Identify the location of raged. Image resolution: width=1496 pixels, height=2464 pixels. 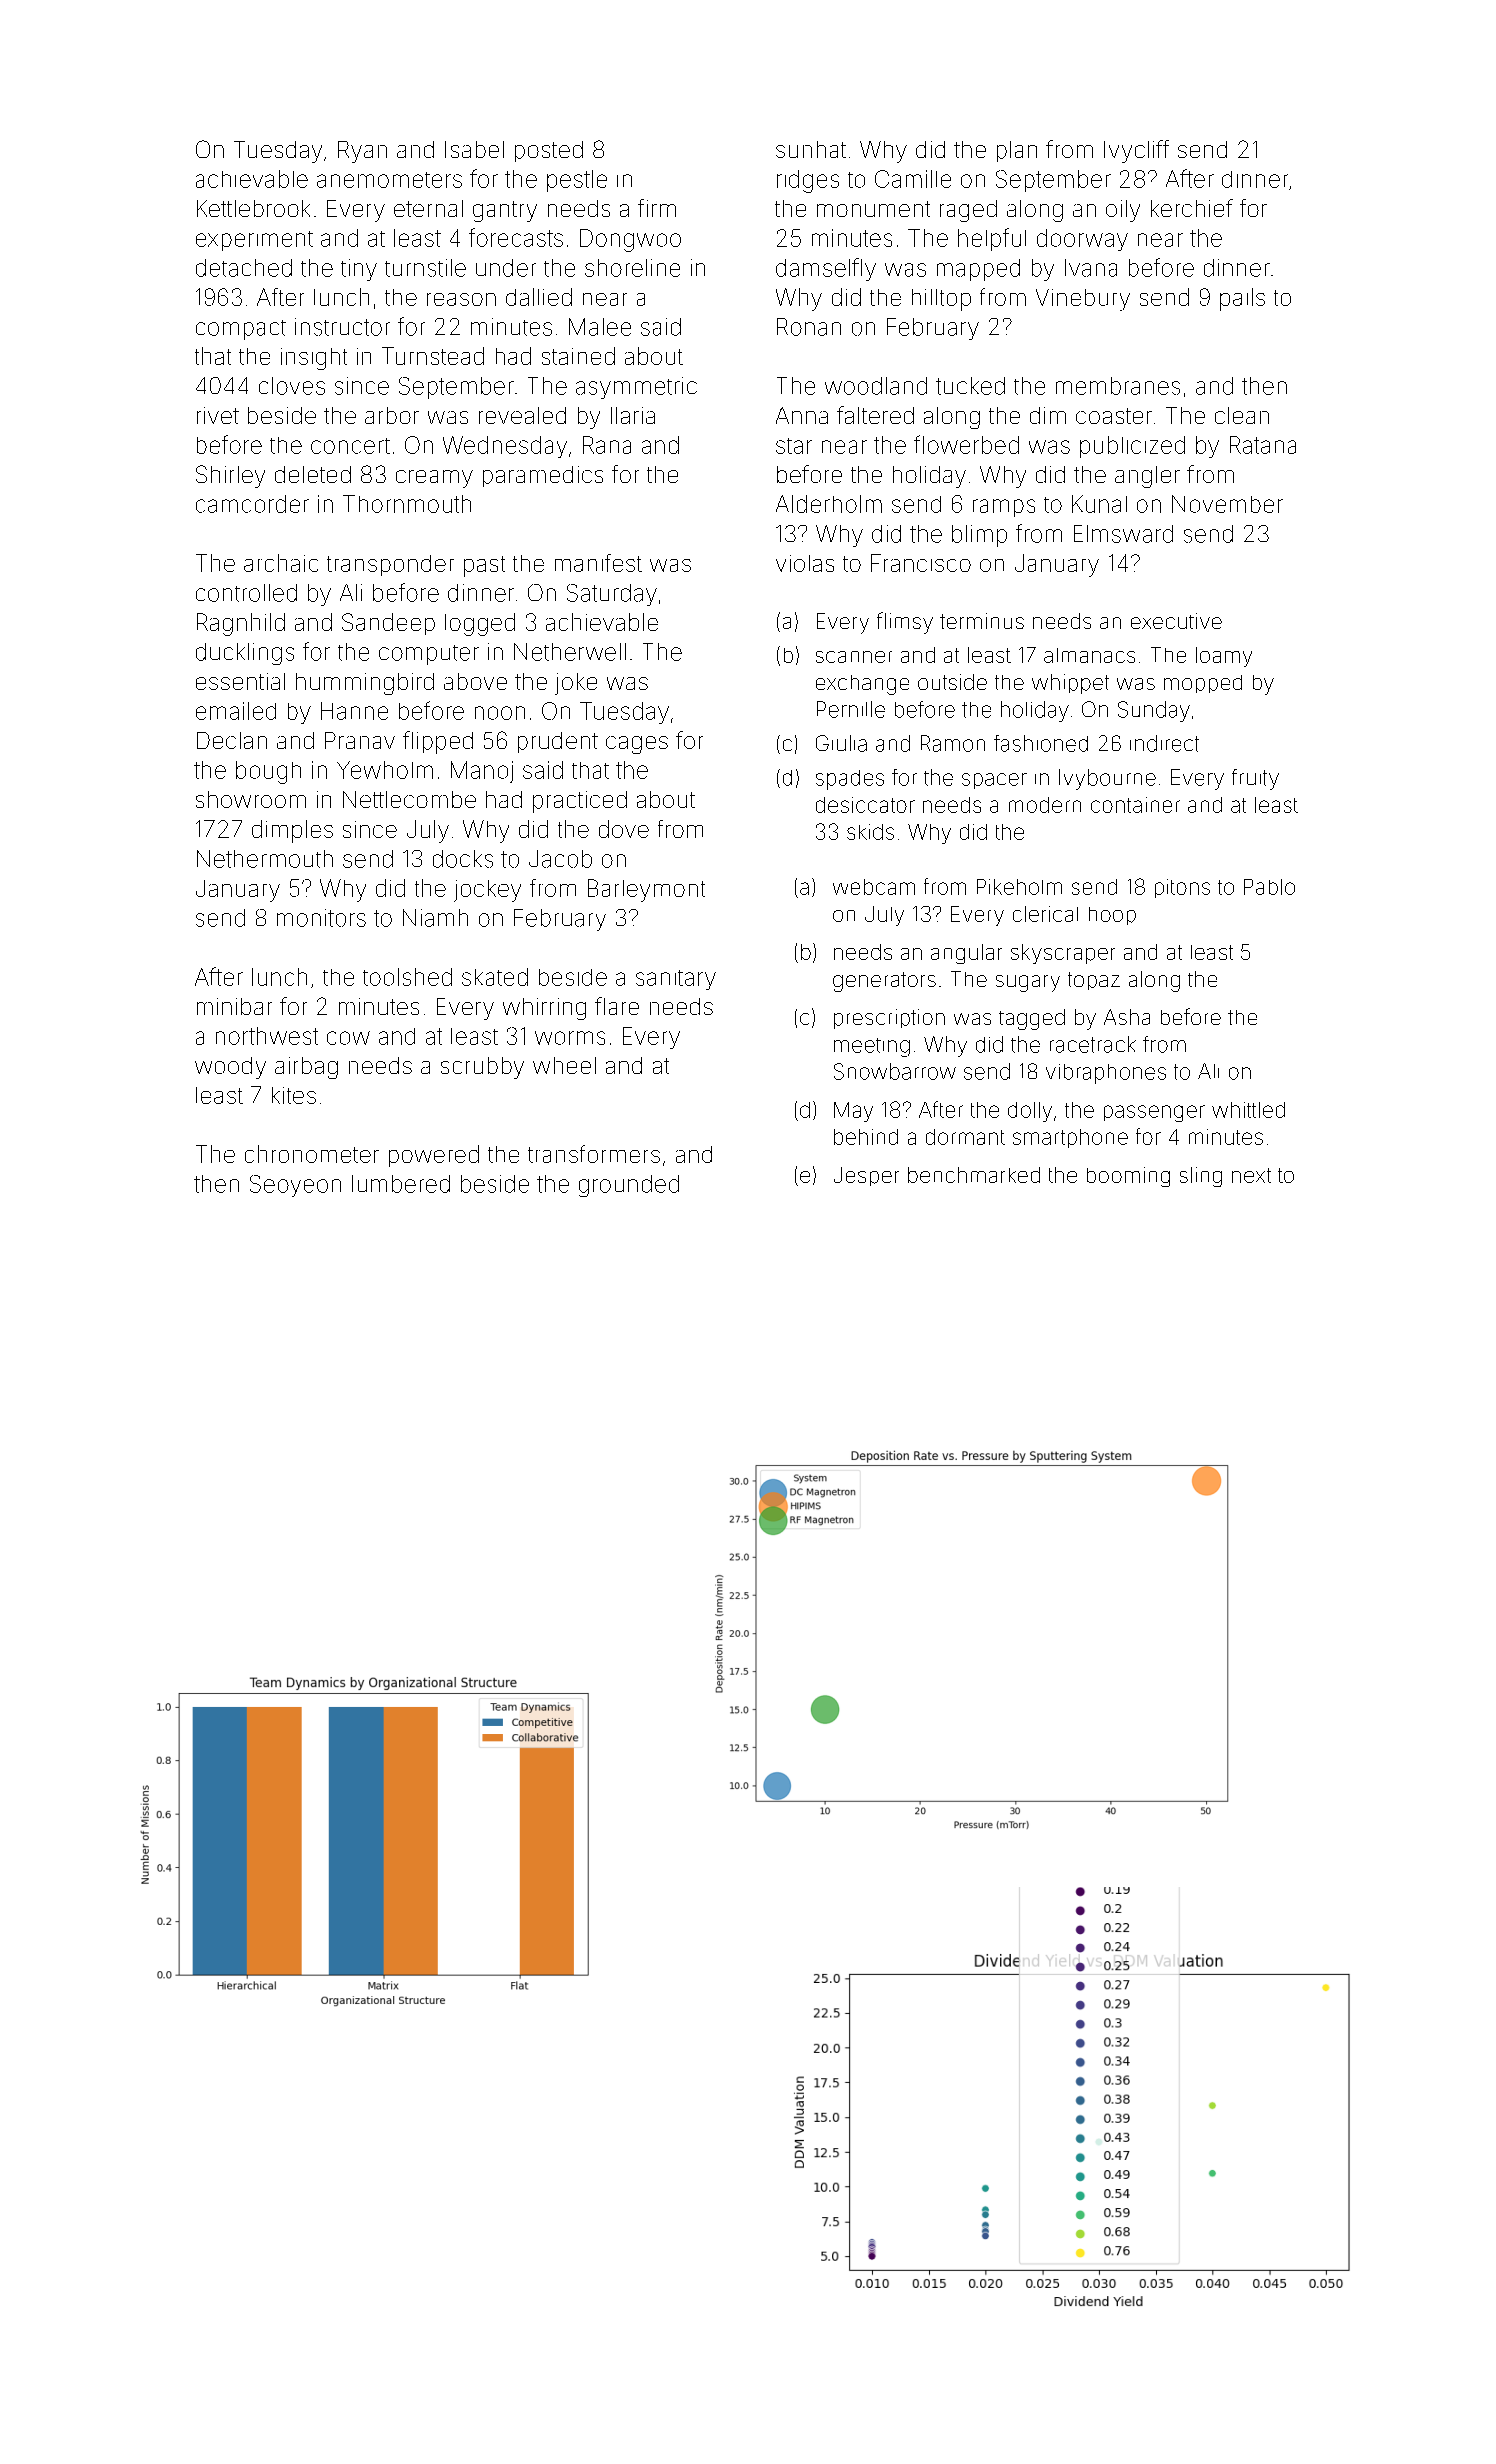
(968, 211).
